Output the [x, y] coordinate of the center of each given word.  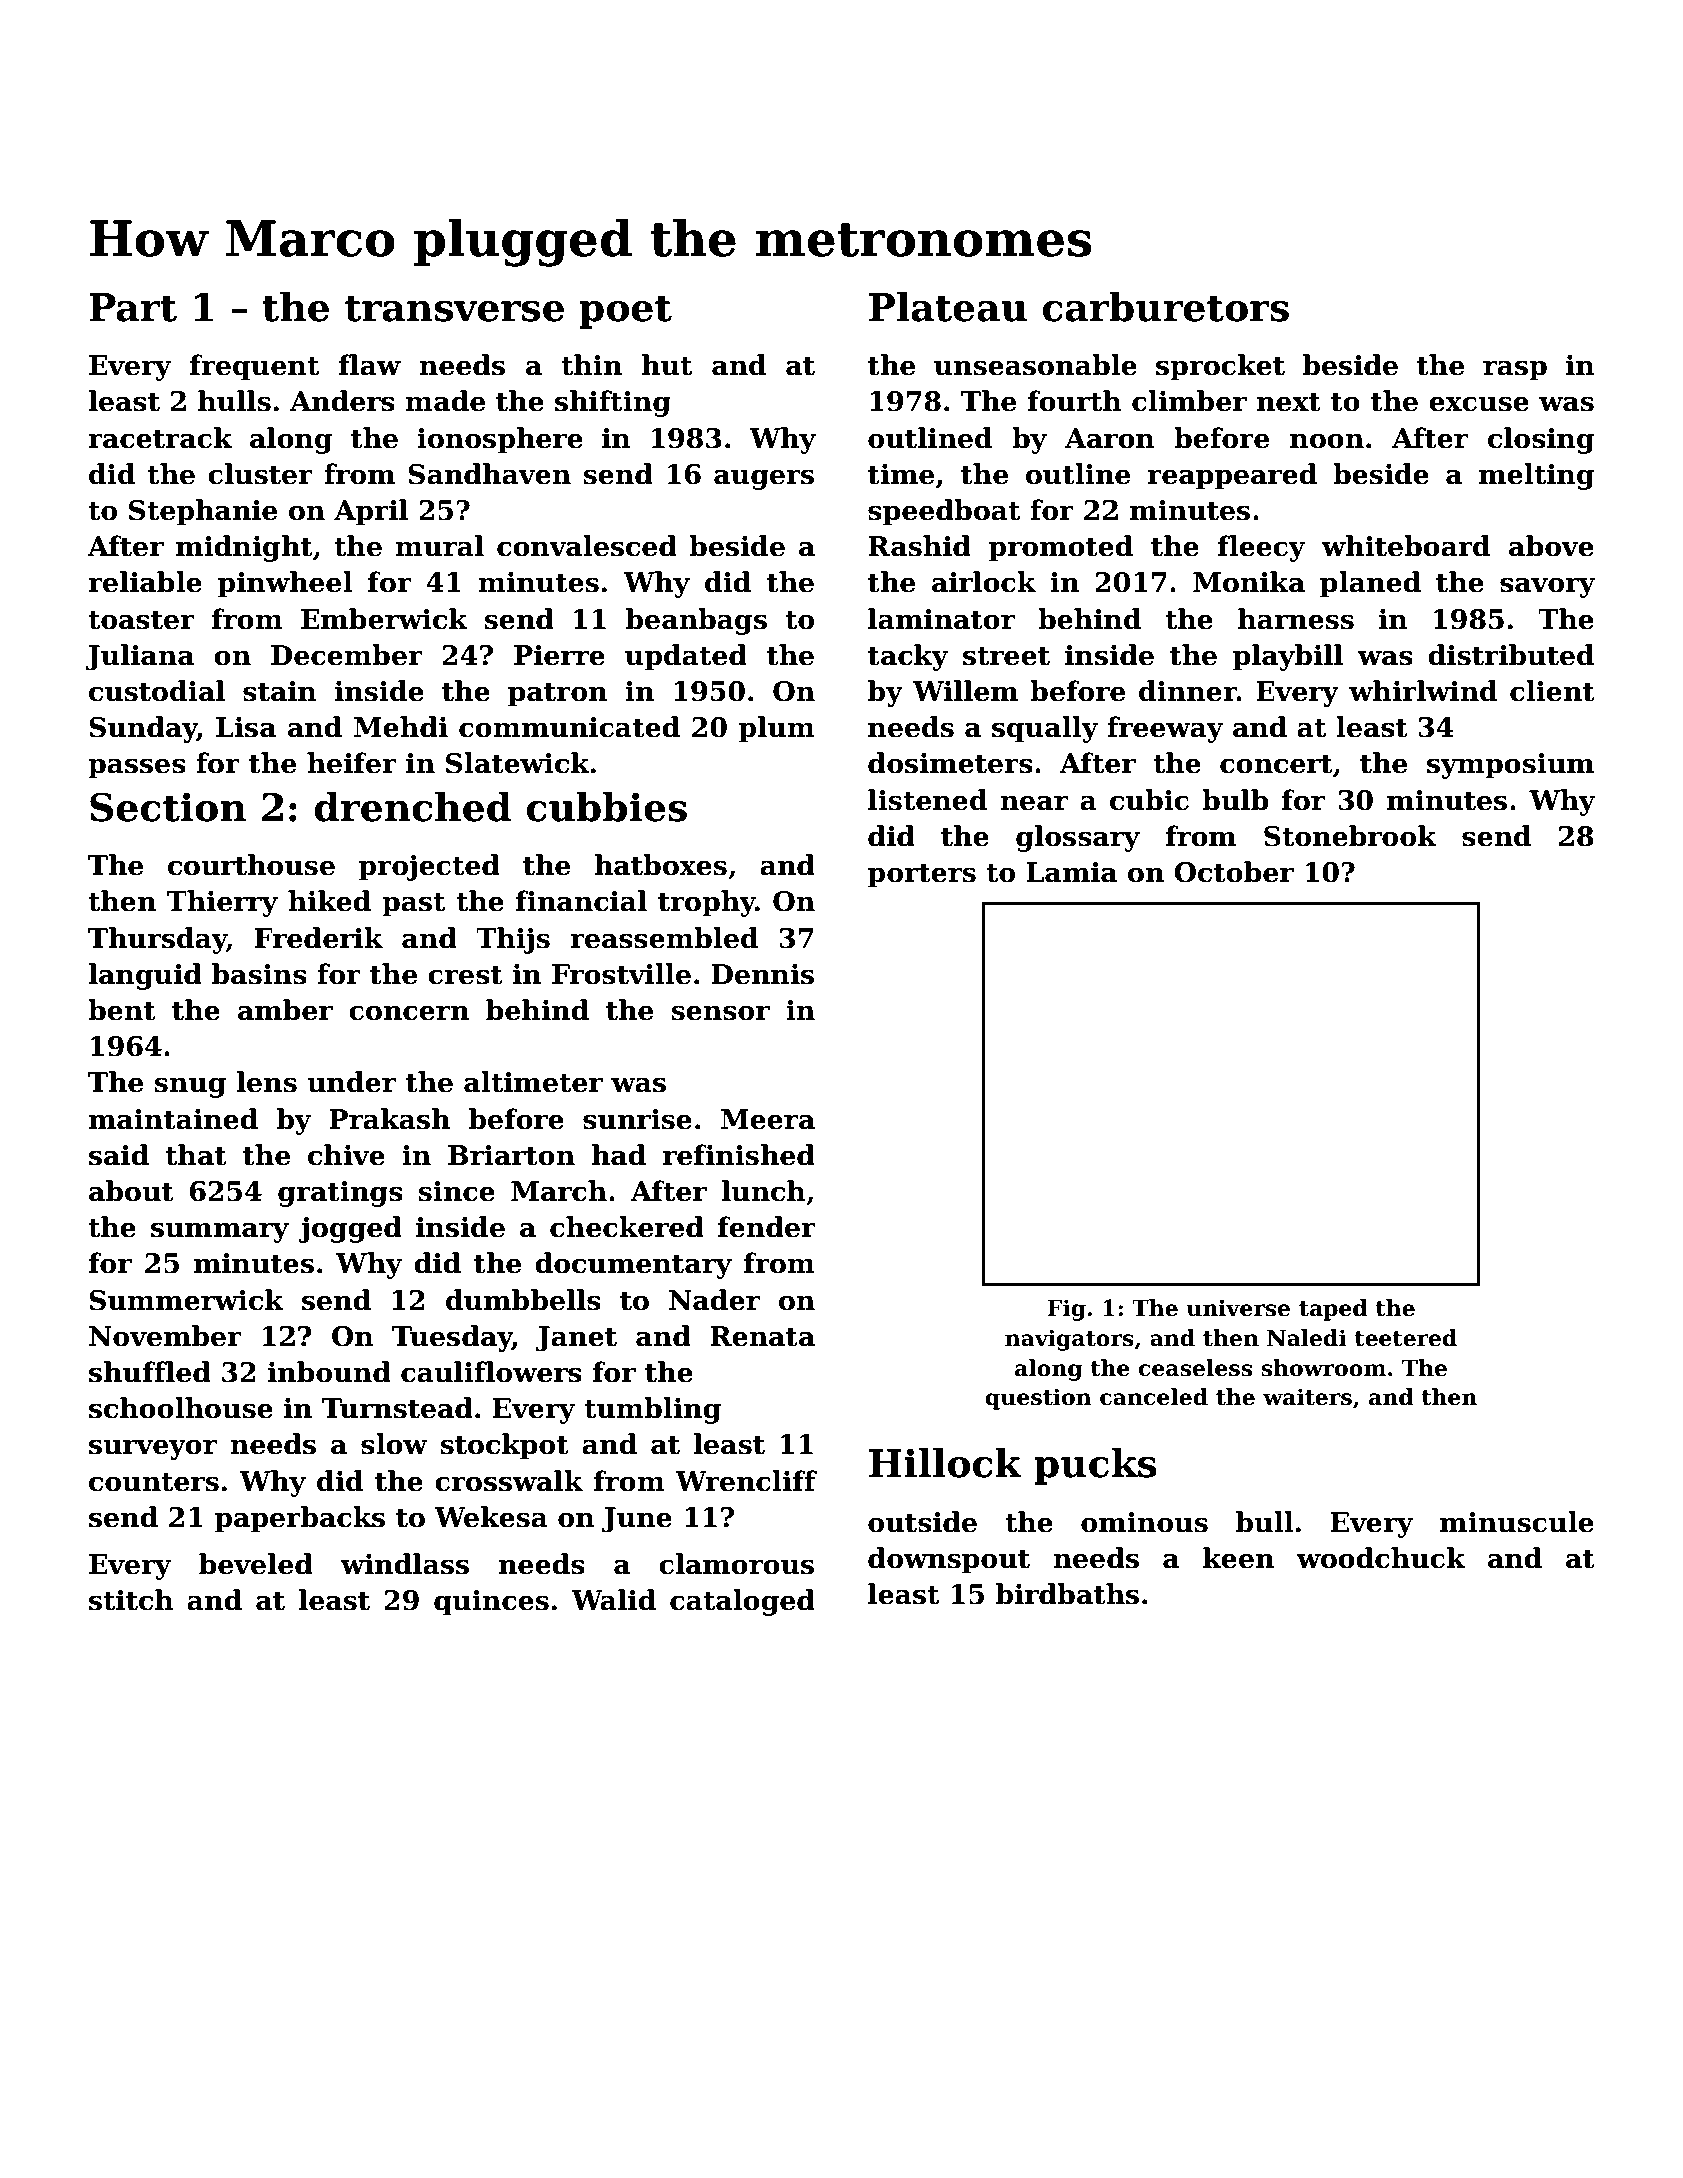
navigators [1069, 1340]
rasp [1515, 370]
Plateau [948, 307]
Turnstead [397, 1408]
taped [1333, 1310]
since [457, 1191]
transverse [454, 308]
